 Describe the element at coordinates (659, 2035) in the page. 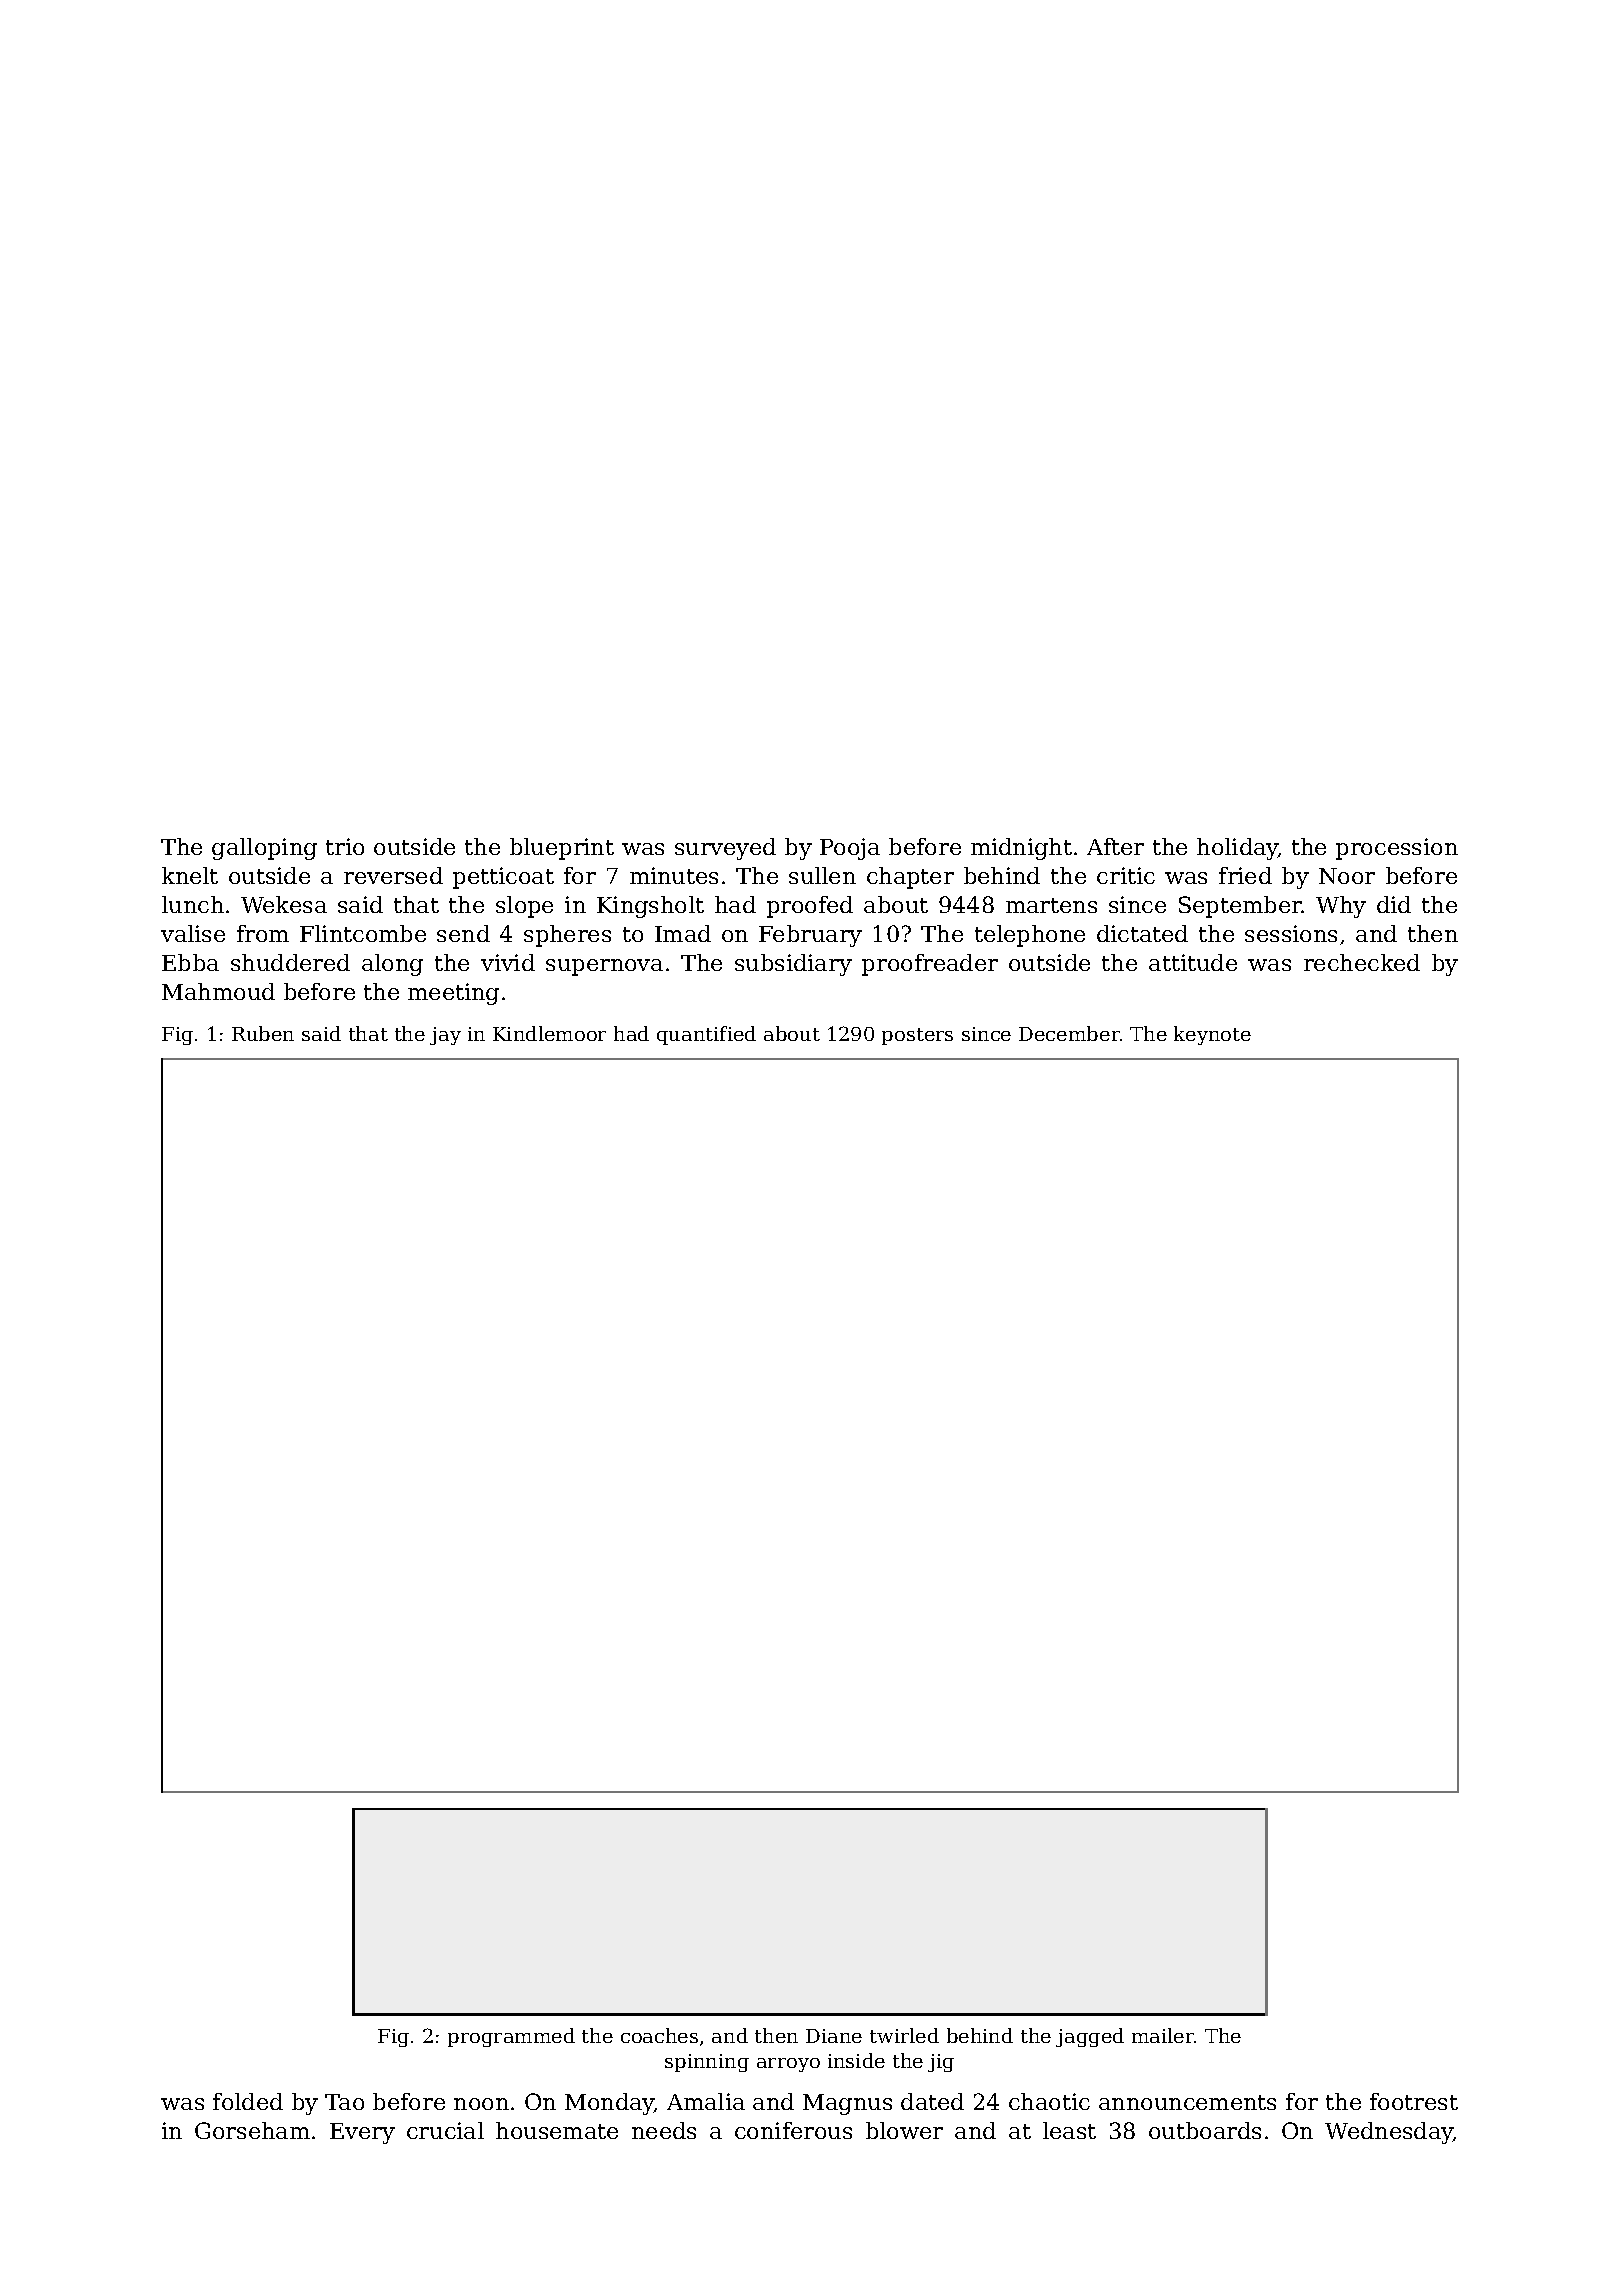

I see `coaches` at that location.
